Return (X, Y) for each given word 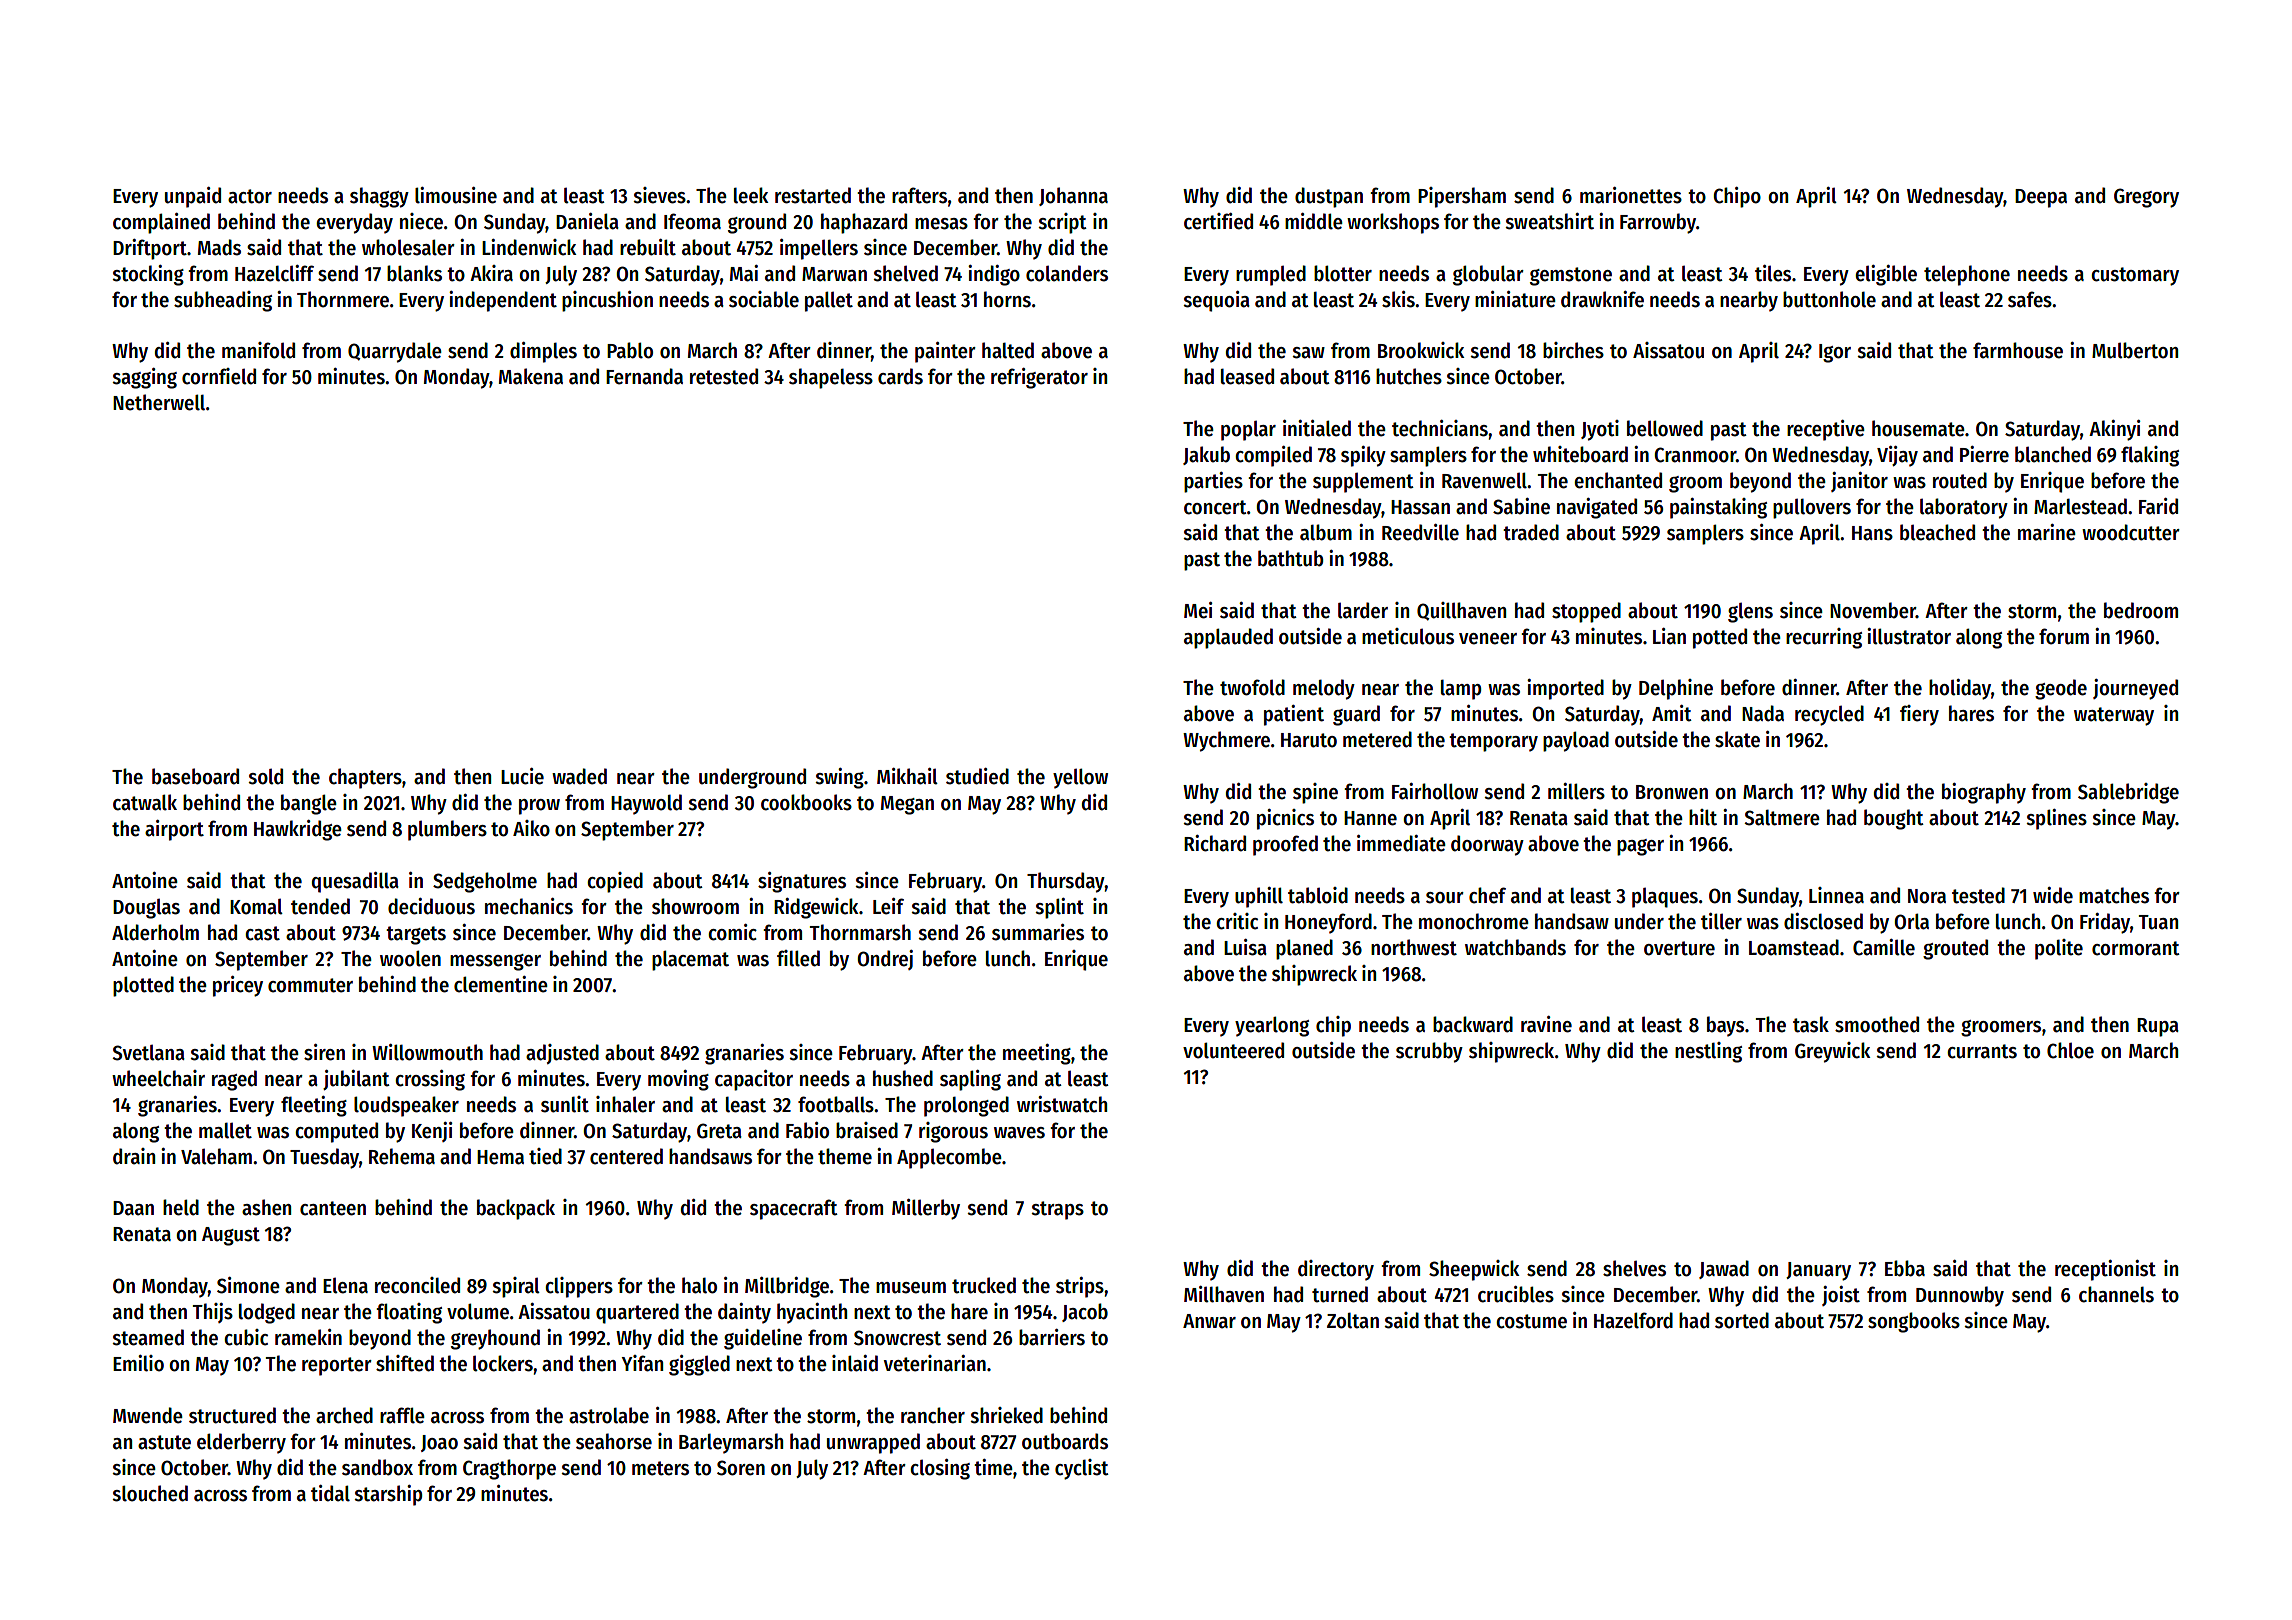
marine (2047, 532)
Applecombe (949, 1158)
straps (1057, 1210)
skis (1398, 299)
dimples (543, 352)
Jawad (1724, 1269)
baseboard (195, 776)
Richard (1215, 843)
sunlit (565, 1104)
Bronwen (1672, 792)
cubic (246, 1337)
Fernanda (644, 376)
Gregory (2146, 198)
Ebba (1905, 1268)
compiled (1273, 456)
